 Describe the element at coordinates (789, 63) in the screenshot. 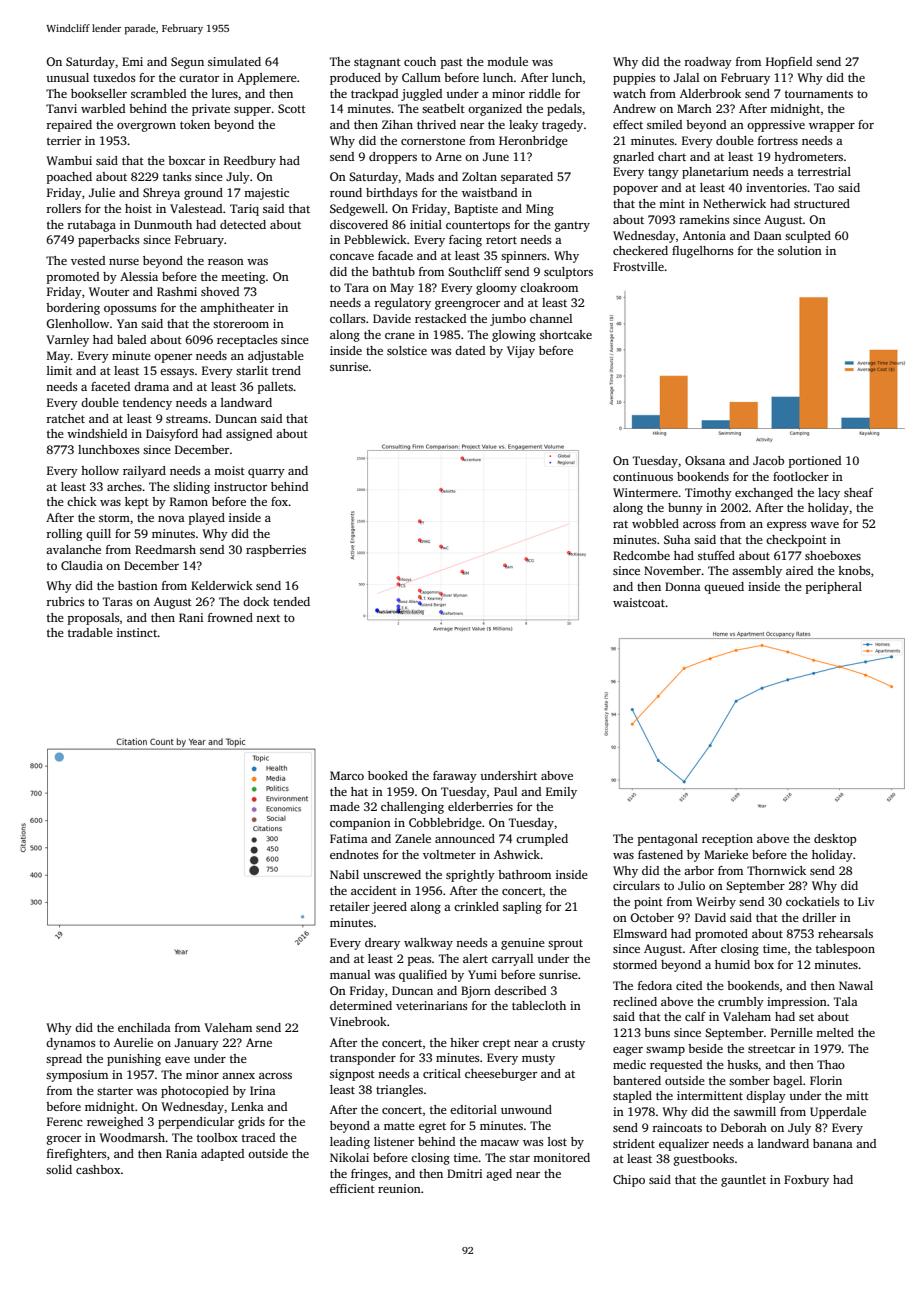

I see `Hopfield` at that location.
